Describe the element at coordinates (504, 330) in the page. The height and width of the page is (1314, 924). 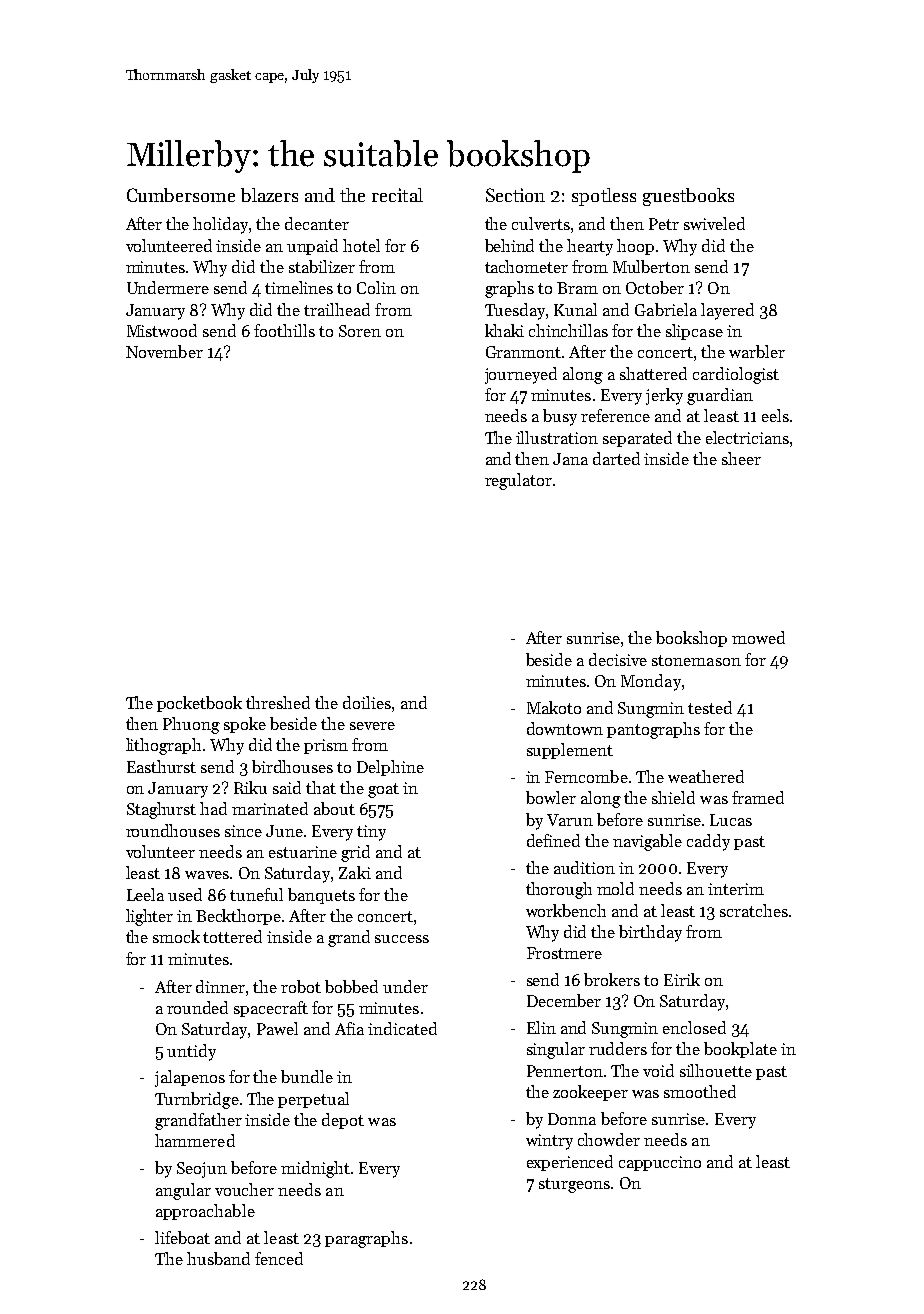
I see `khaki` at that location.
